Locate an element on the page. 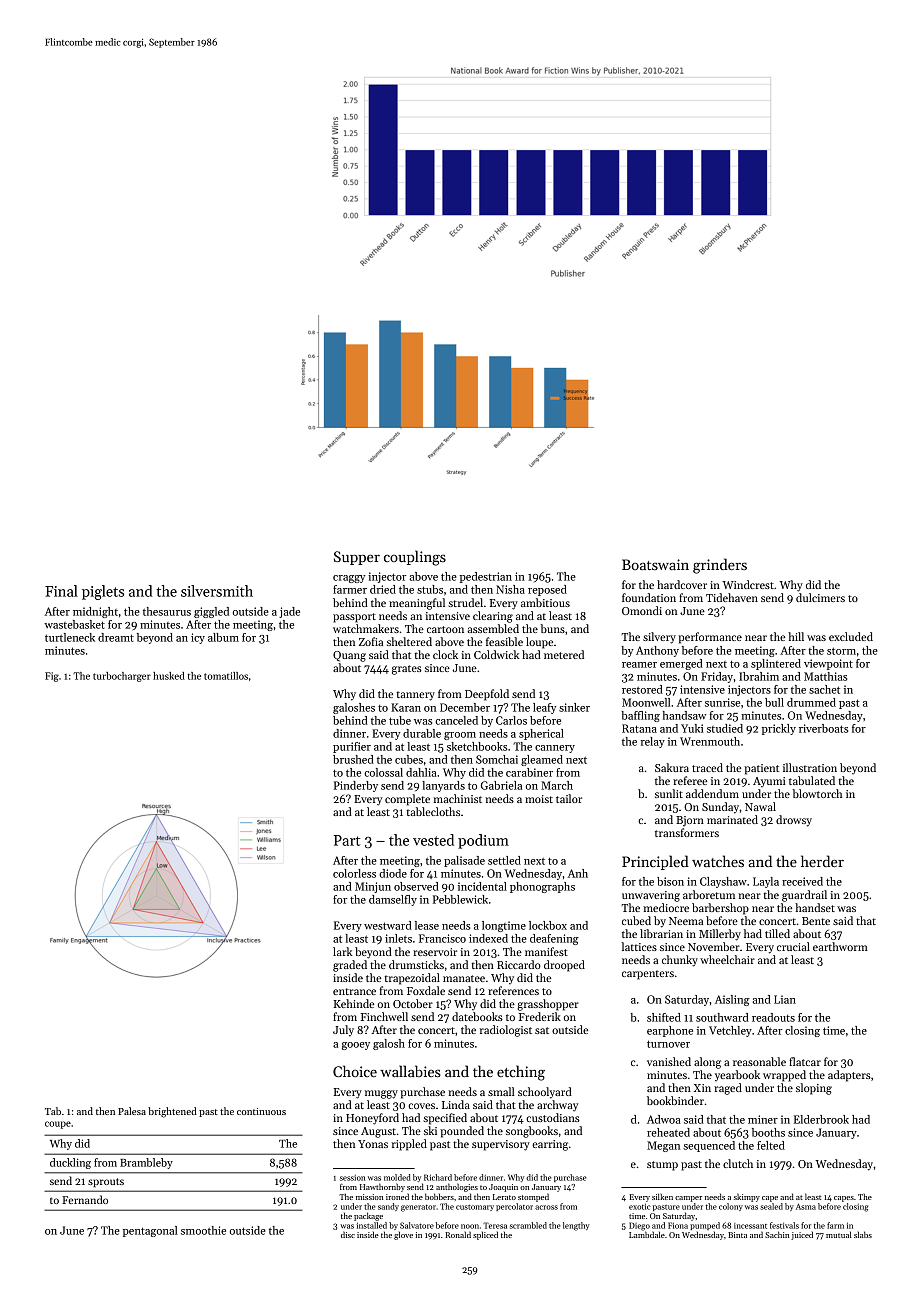 The height and width of the document is (1308, 924). miner is located at coordinates (763, 1119).
